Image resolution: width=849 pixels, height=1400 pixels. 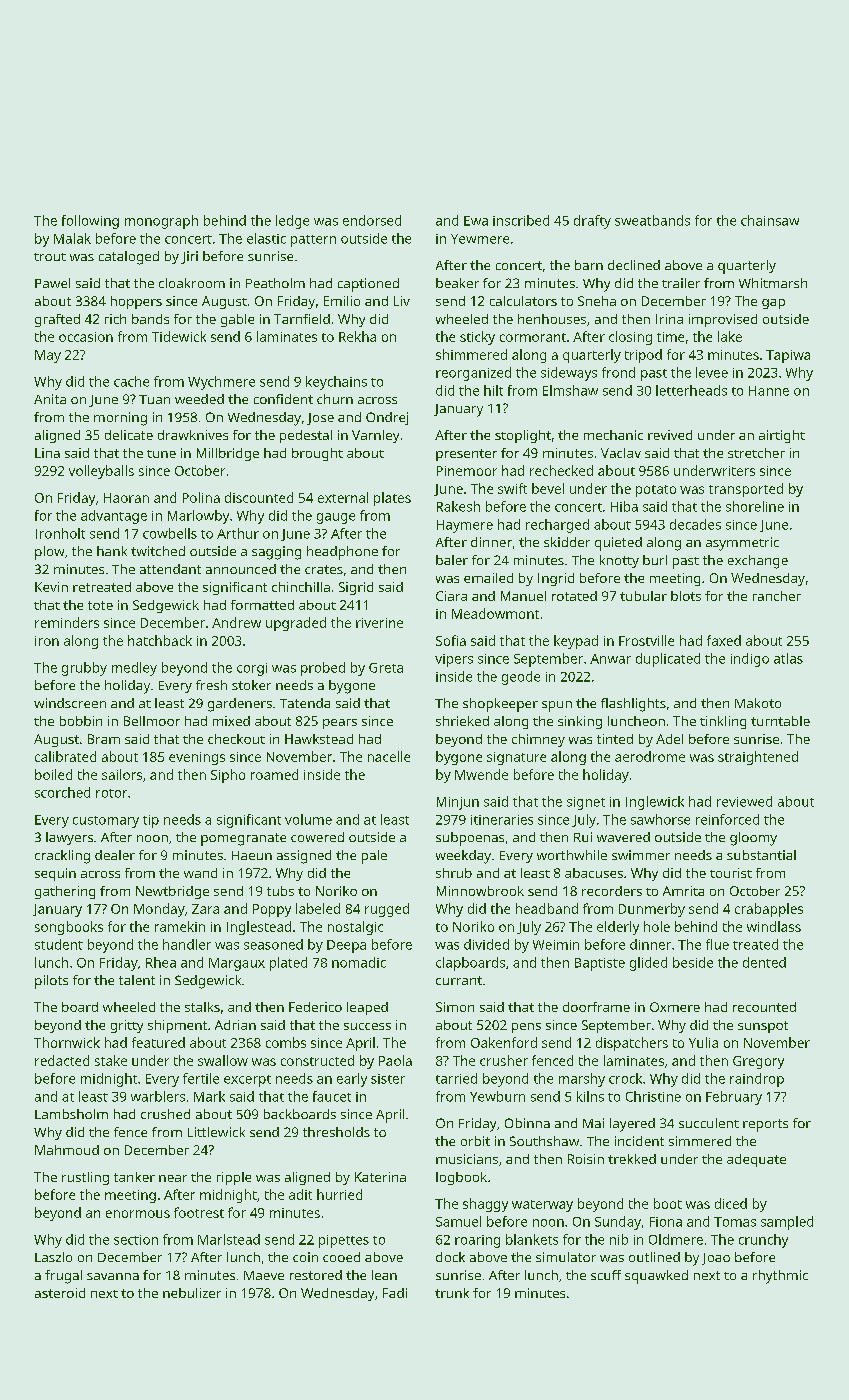 What do you see at coordinates (388, 1079) in the document?
I see `sister` at bounding box center [388, 1079].
